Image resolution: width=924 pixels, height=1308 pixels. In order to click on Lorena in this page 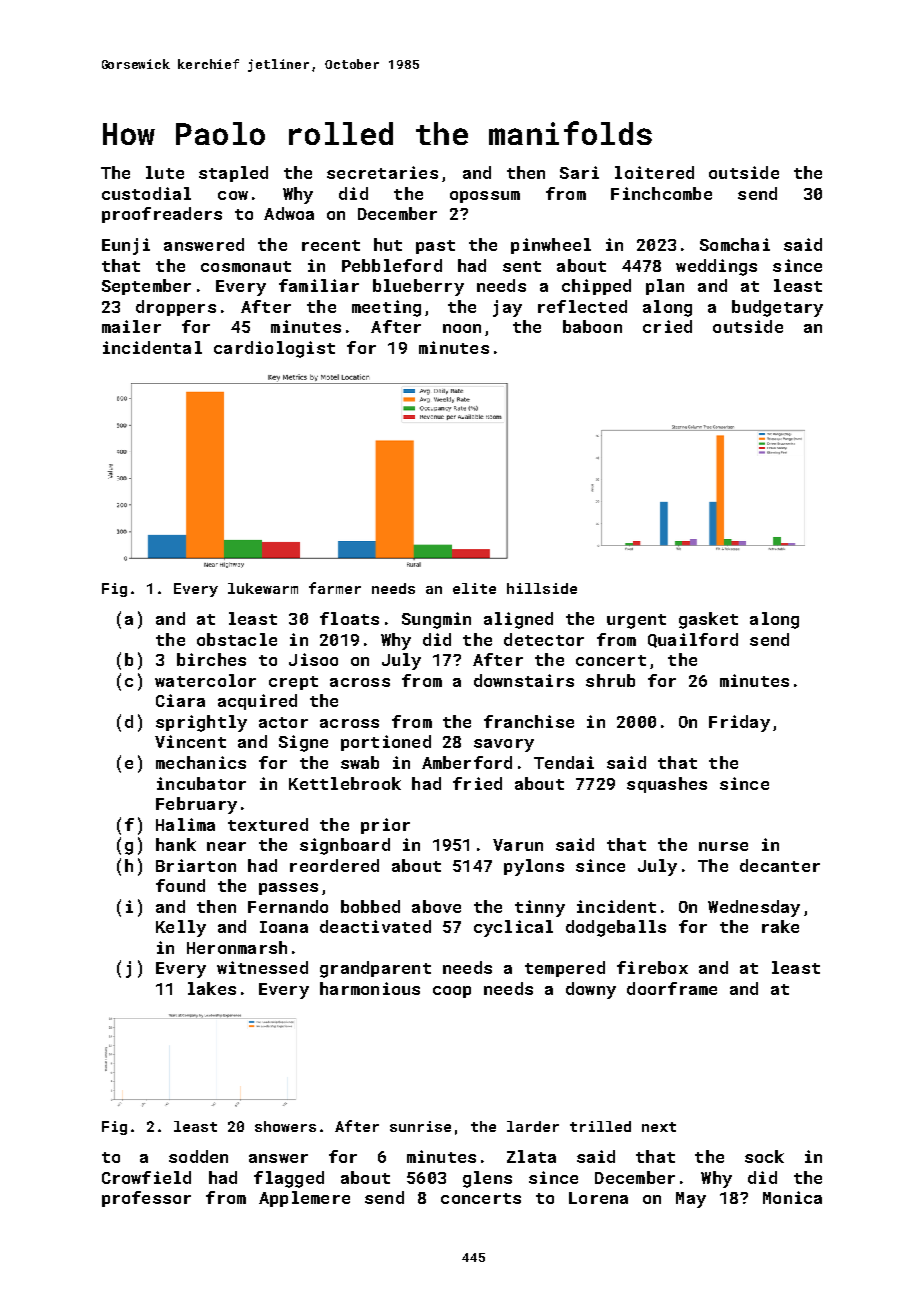, I will do `click(598, 1198)`.
